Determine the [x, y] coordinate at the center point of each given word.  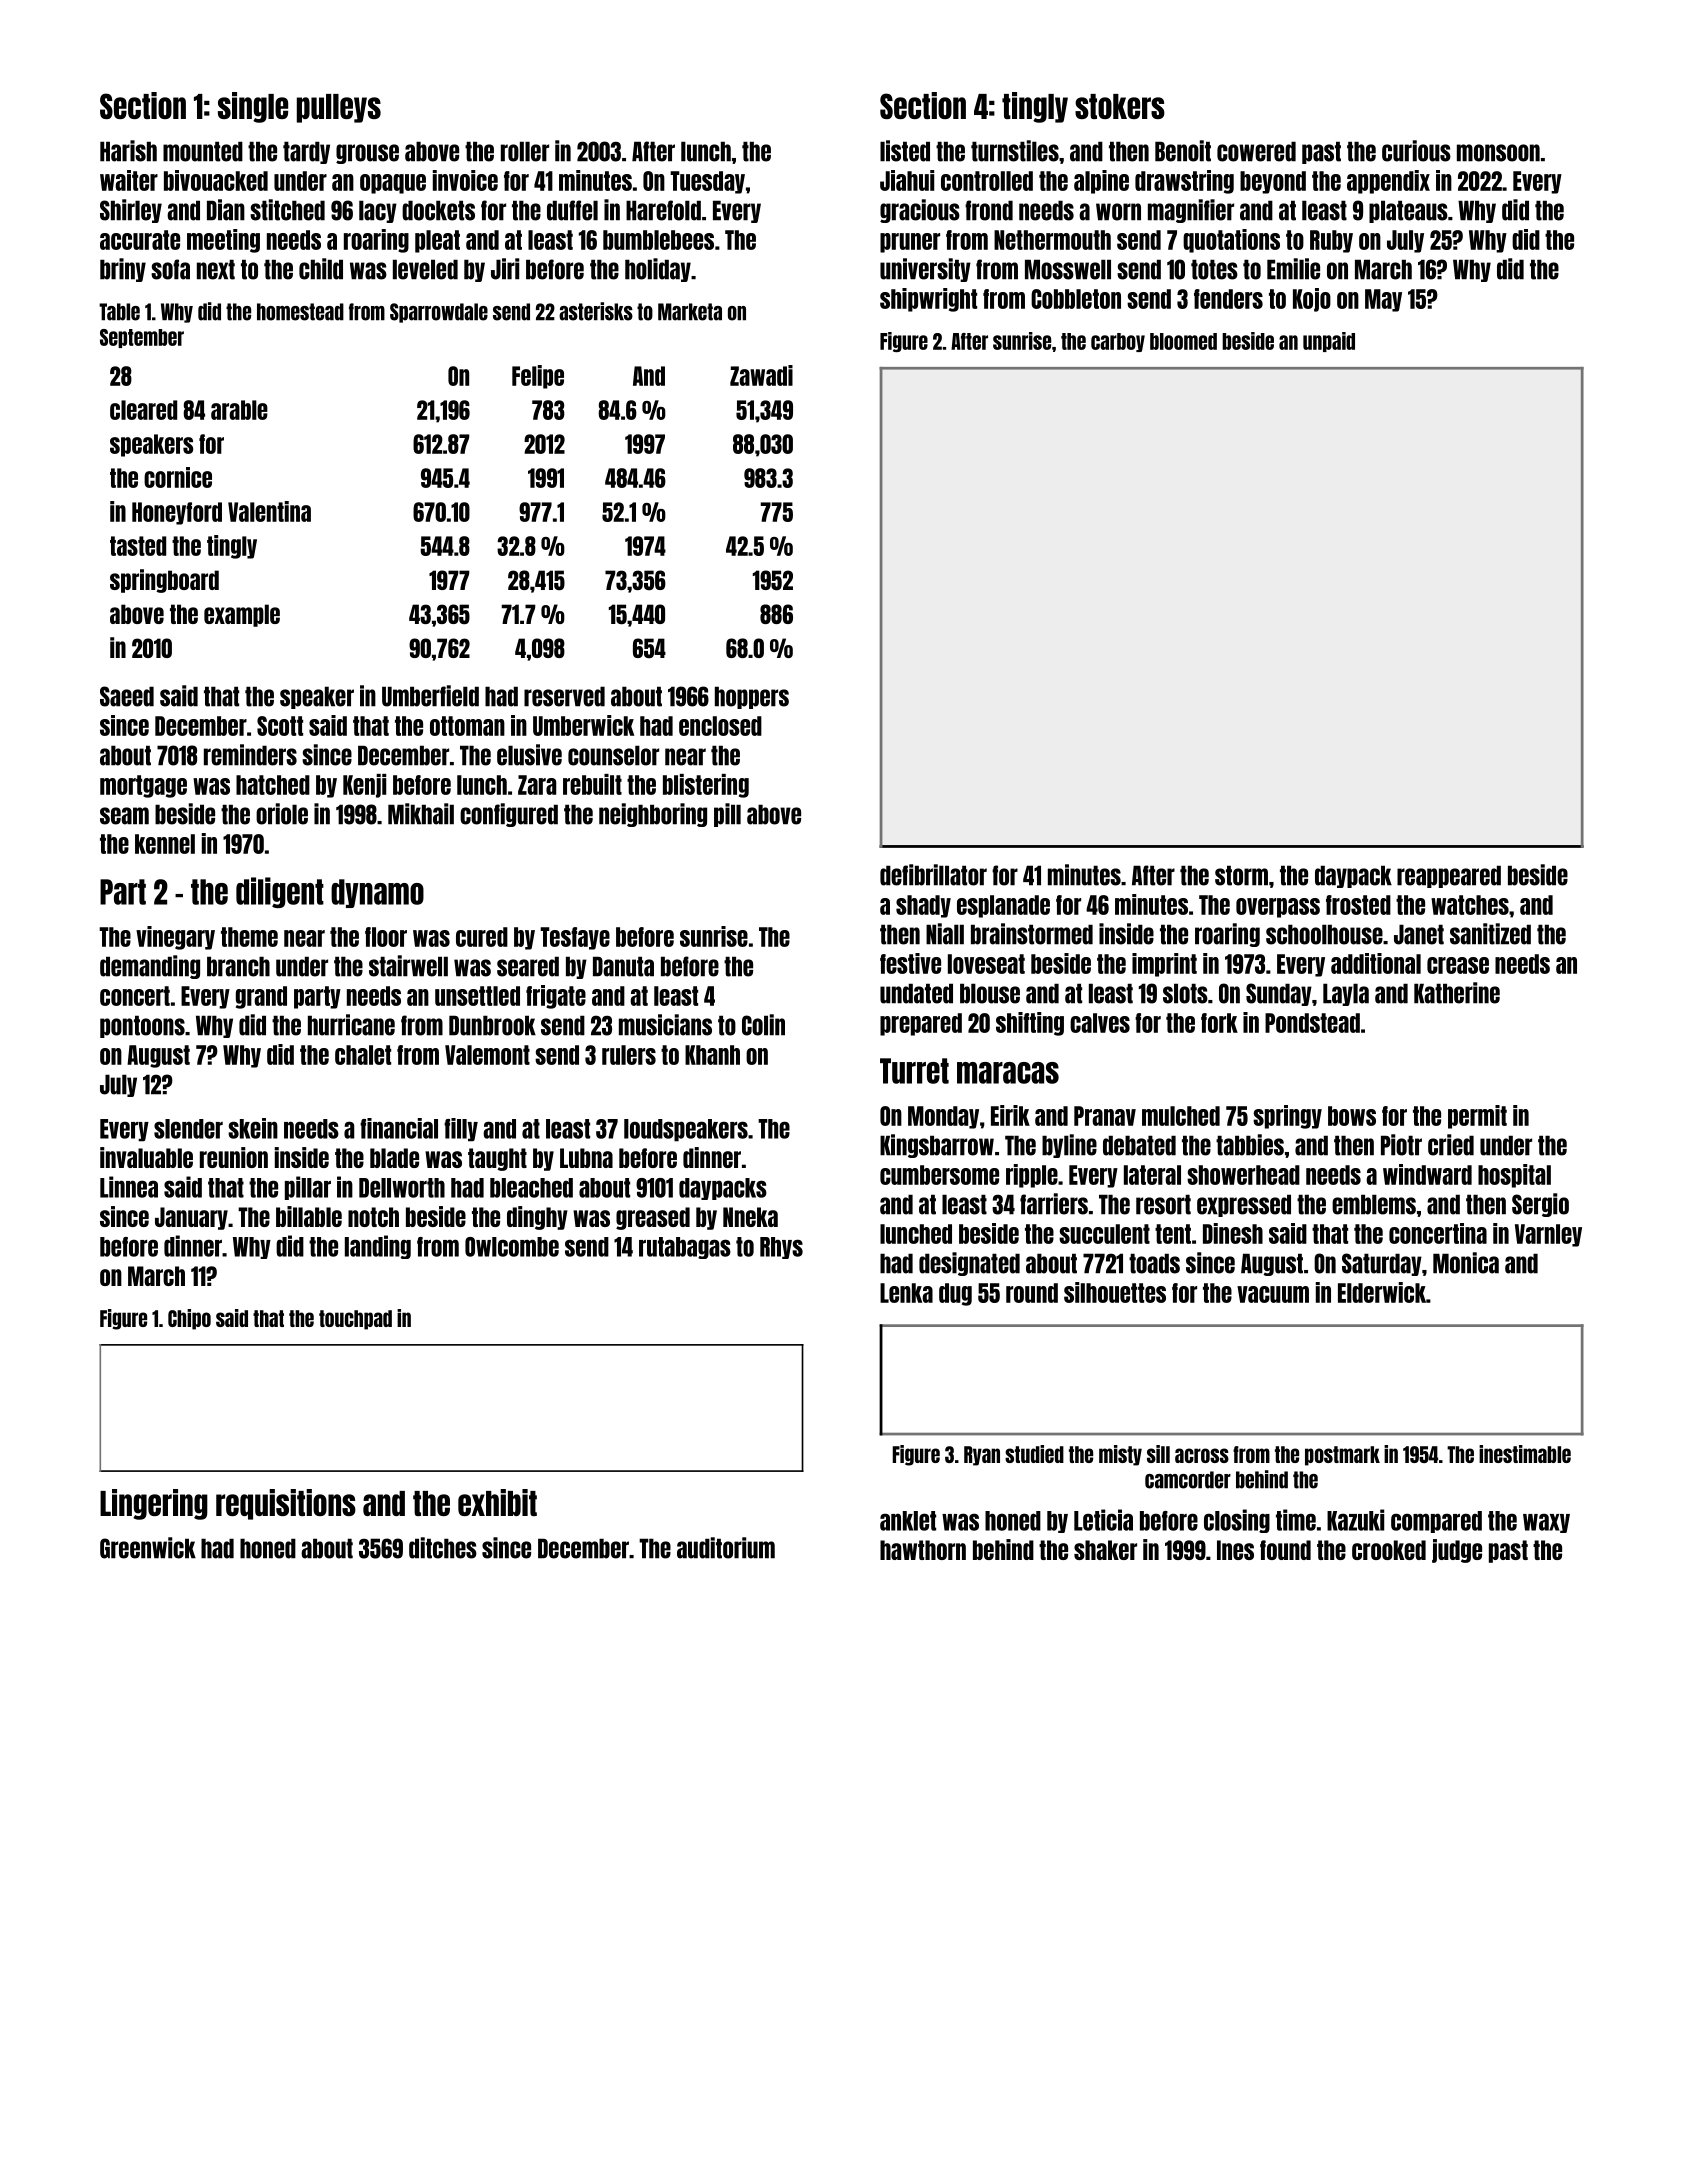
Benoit [1183, 151]
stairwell [408, 966]
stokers [1120, 106]
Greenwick [148, 1548]
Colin [763, 1025]
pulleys [339, 108]
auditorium [726, 1548]
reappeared [1449, 876]
